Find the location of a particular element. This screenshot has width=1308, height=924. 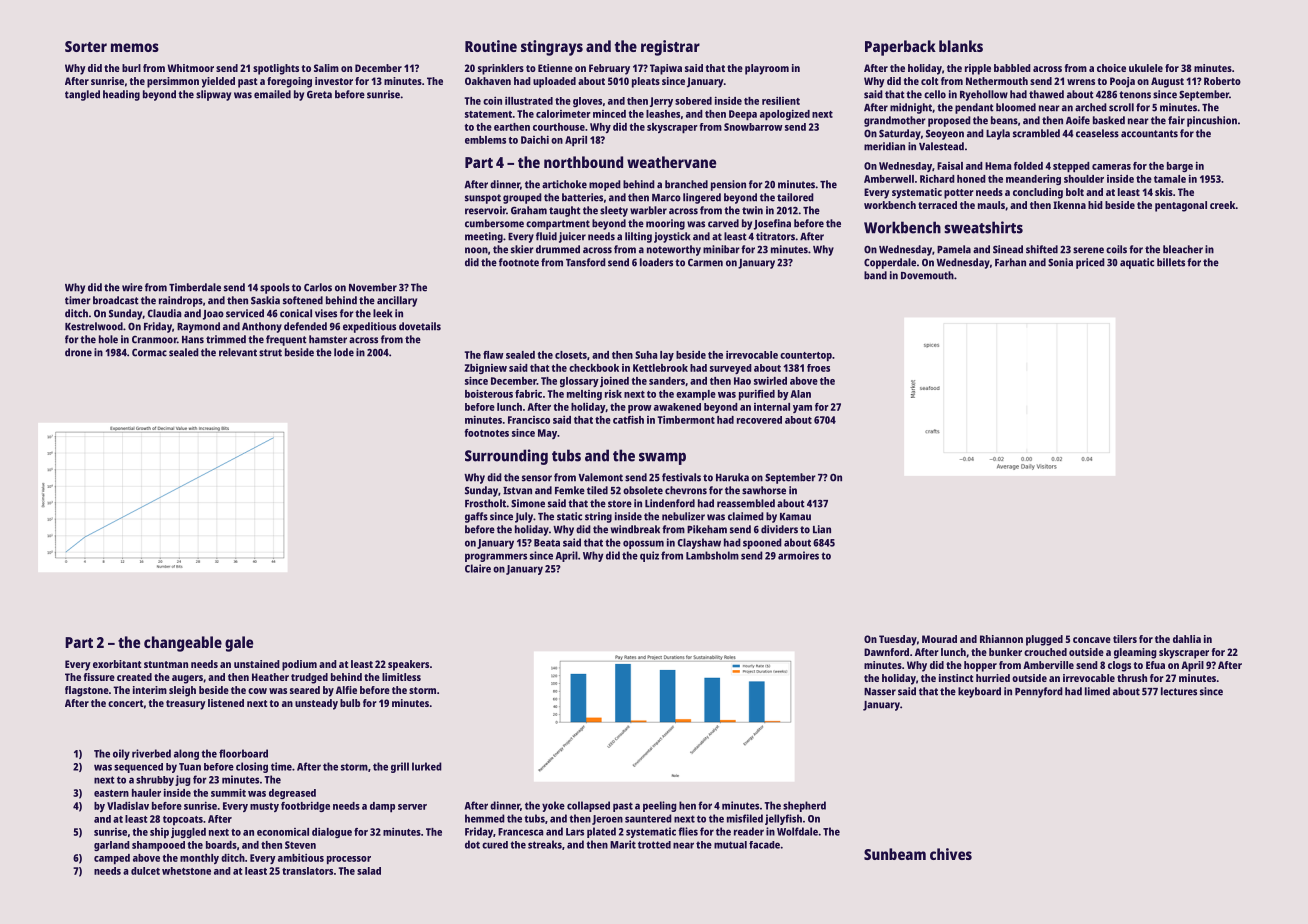

spotlights is located at coordinates (276, 69).
